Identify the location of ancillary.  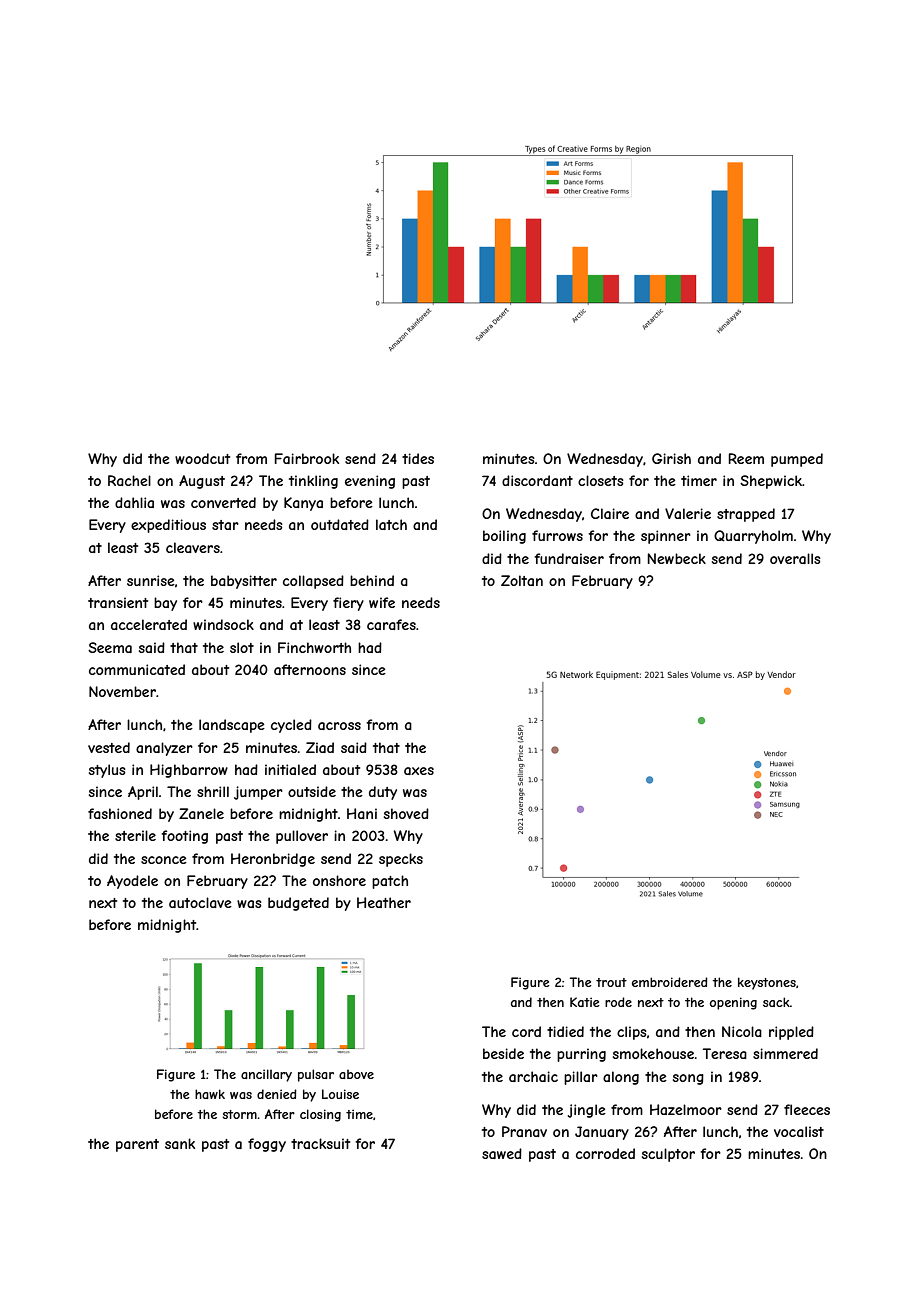
(266, 1075).
